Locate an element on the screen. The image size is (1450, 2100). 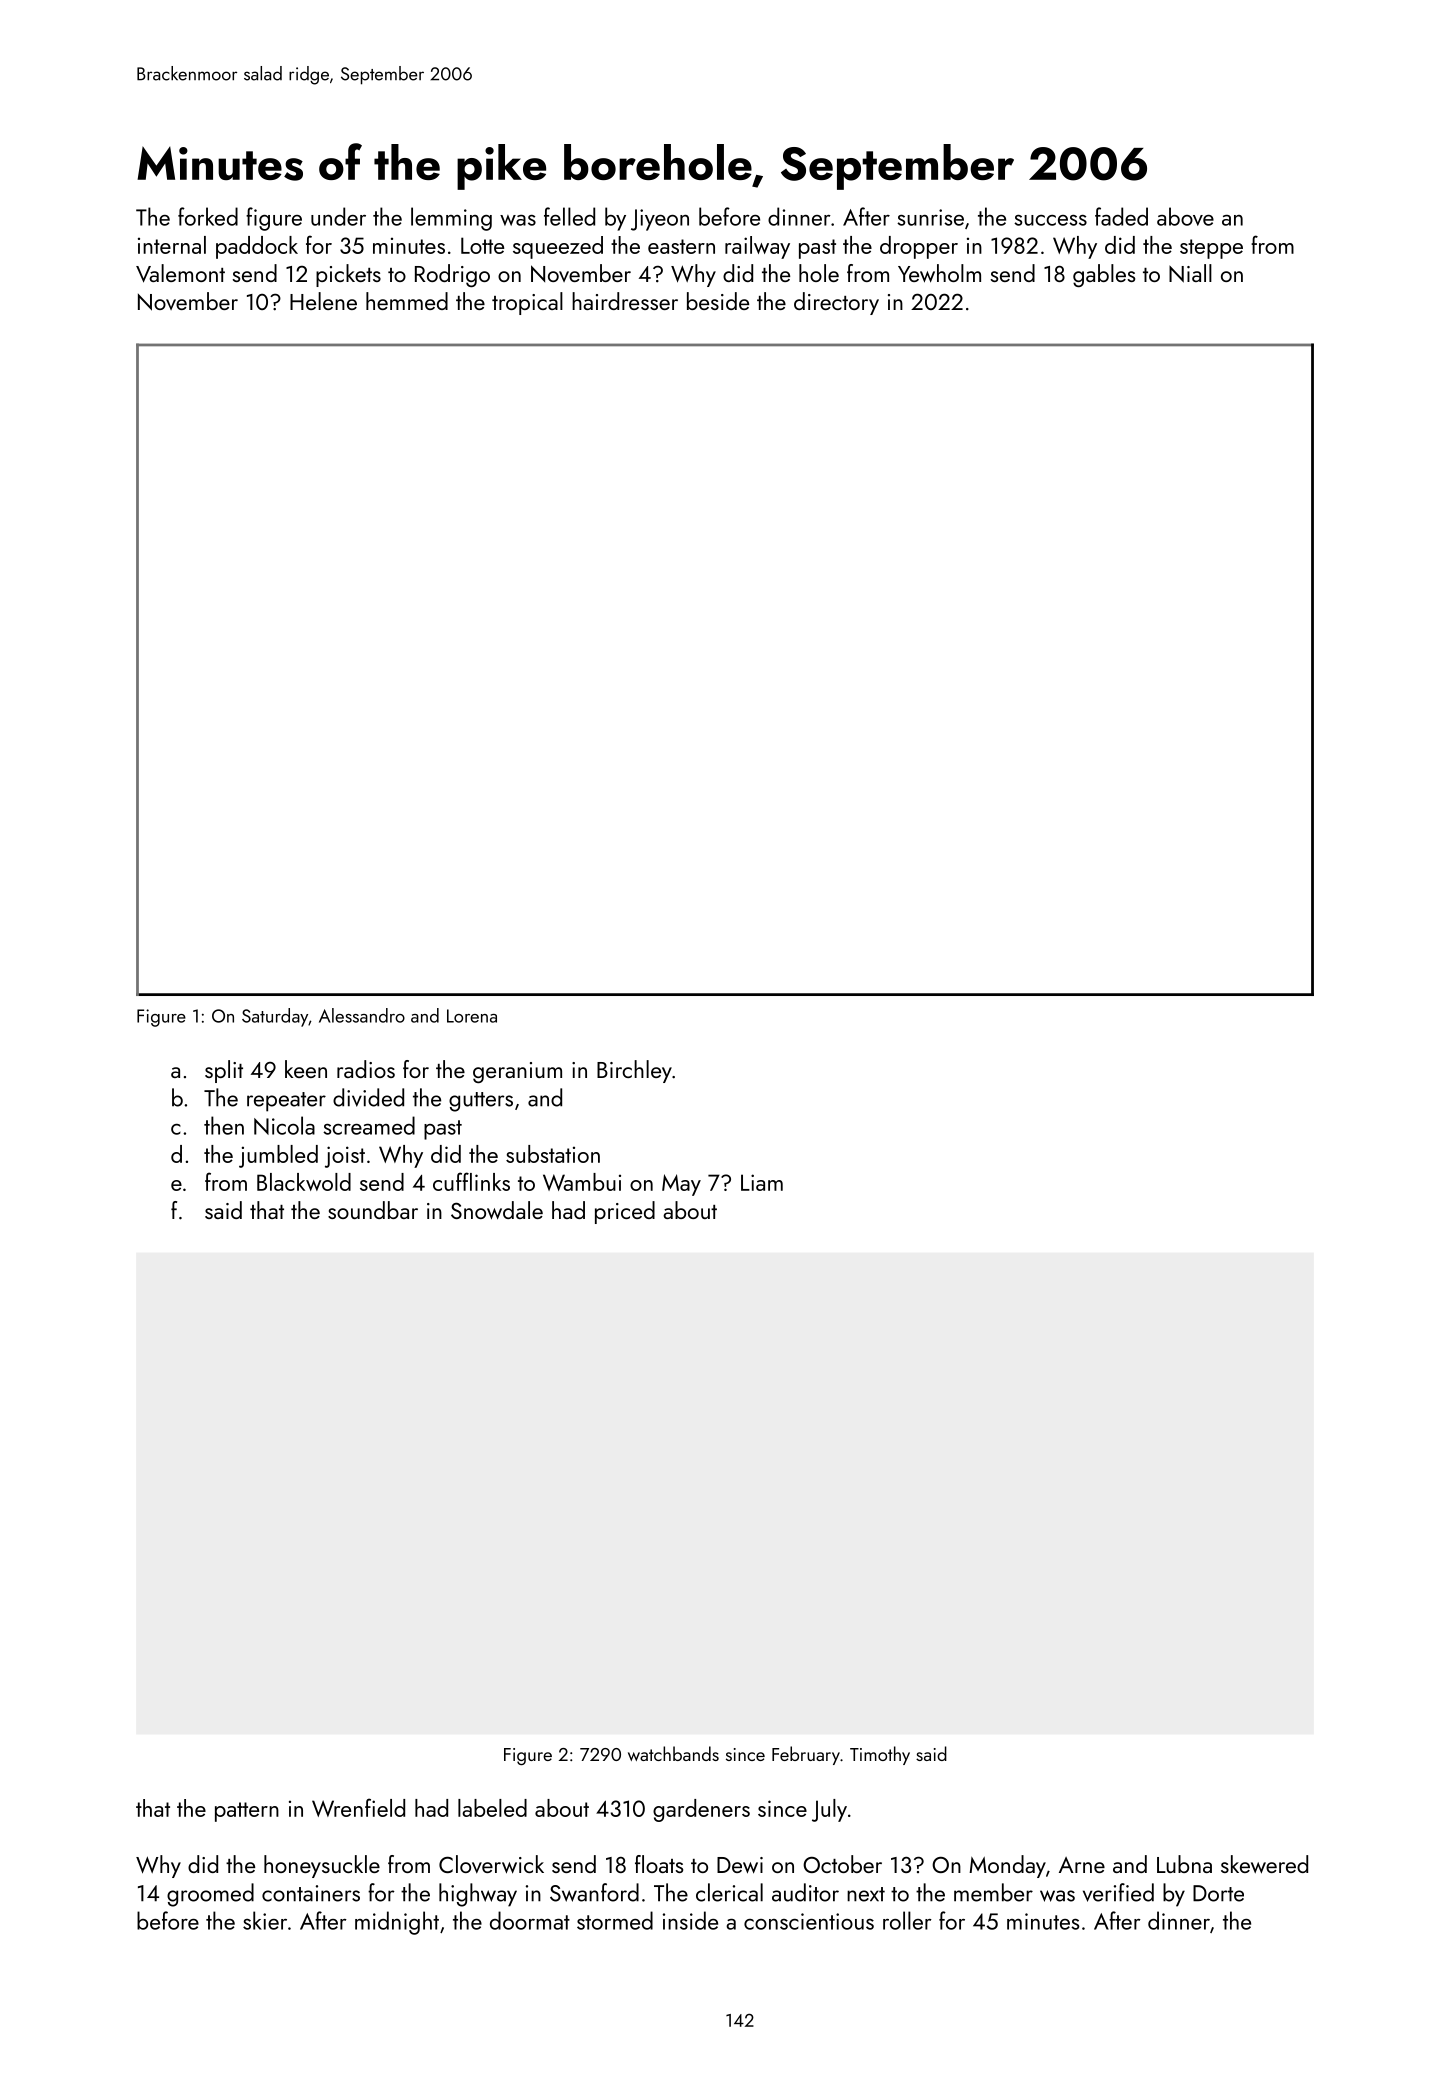
Saturday is located at coordinates (275, 1017).
